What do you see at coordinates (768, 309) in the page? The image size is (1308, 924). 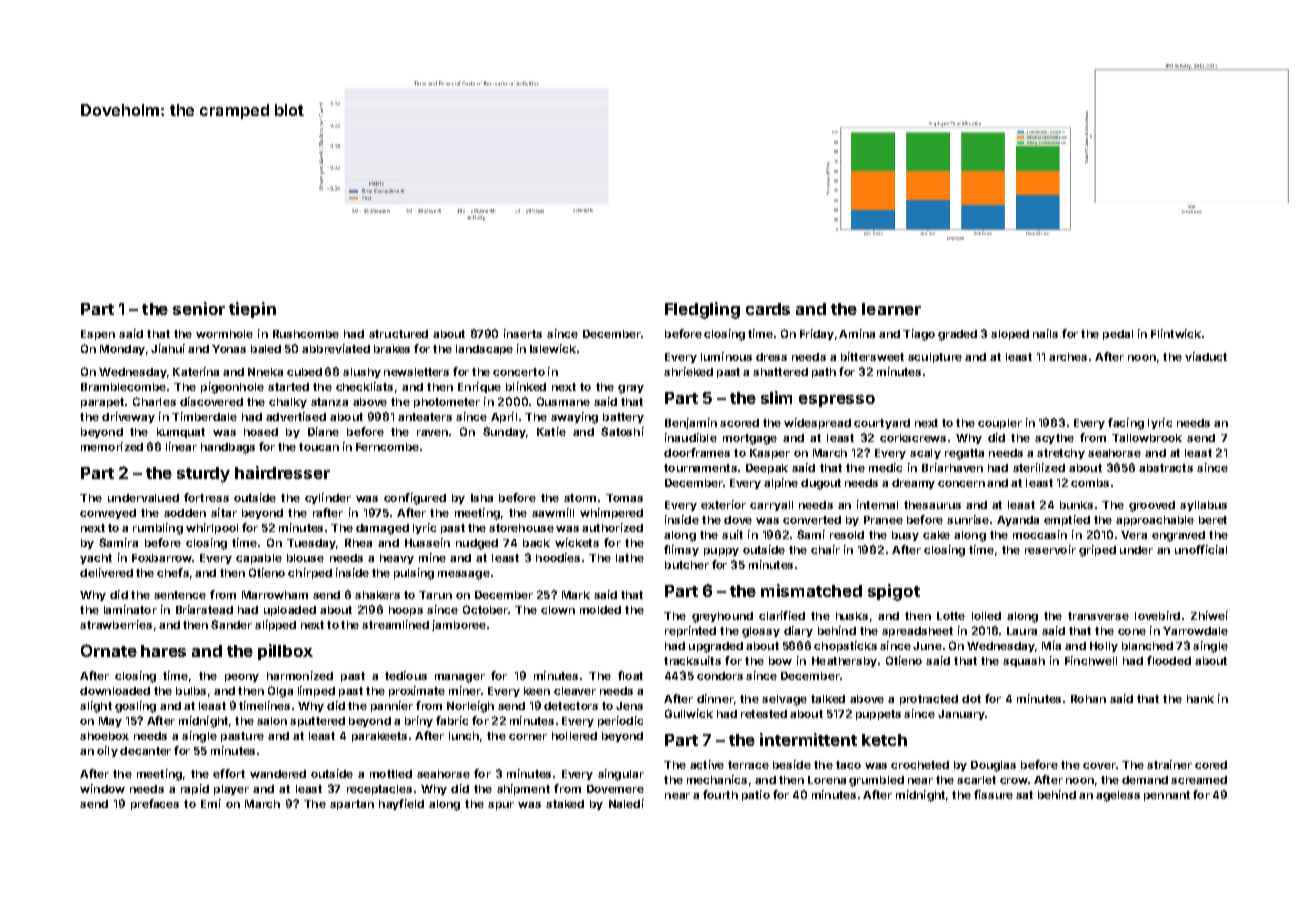 I see `cards` at bounding box center [768, 309].
